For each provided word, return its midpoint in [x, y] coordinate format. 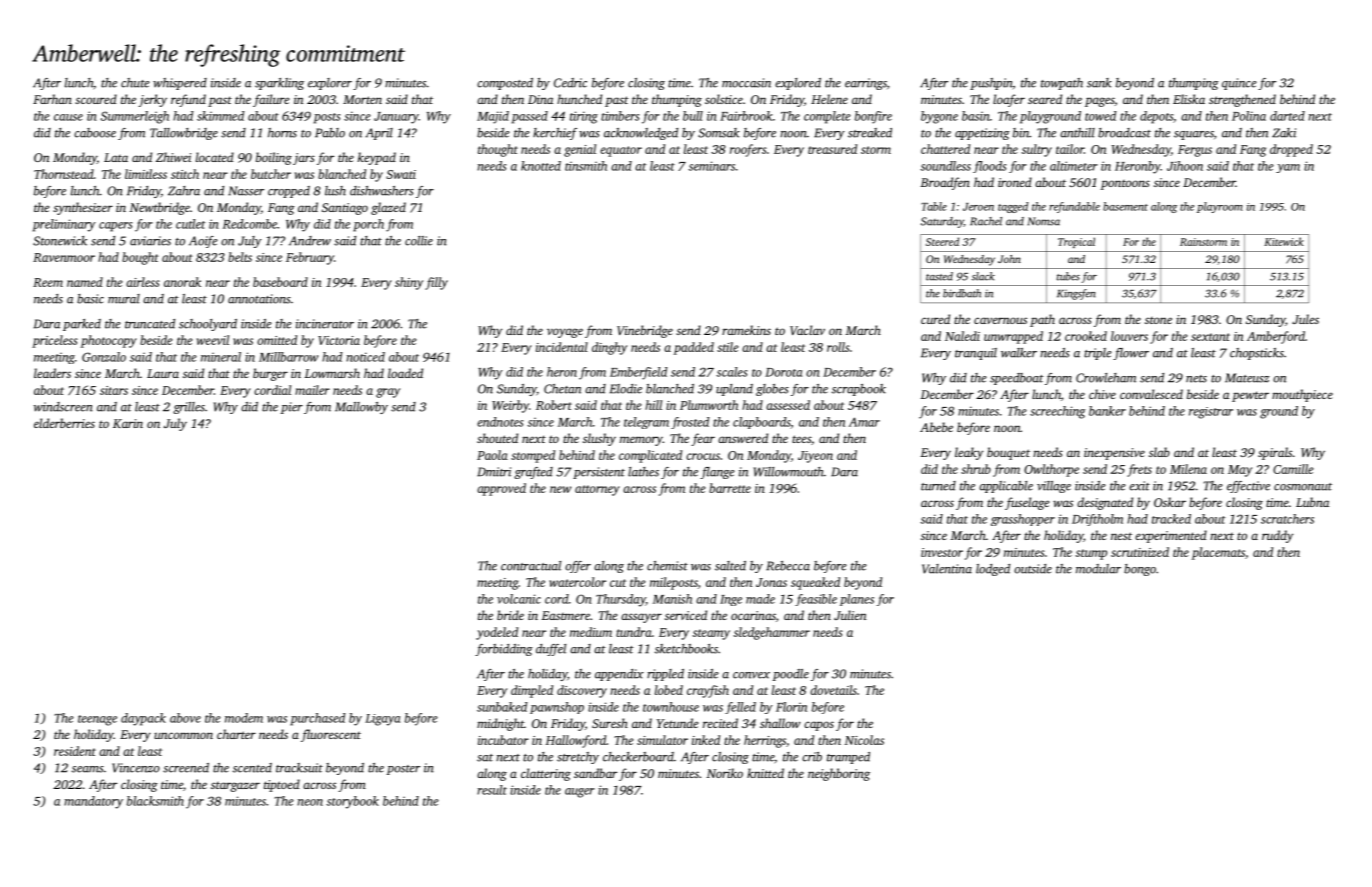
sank [1099, 83]
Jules [1305, 319]
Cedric [570, 83]
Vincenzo [136, 768]
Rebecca [788, 566]
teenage [97, 720]
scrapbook [859, 390]
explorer [330, 84]
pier [292, 408]
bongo [1140, 570]
